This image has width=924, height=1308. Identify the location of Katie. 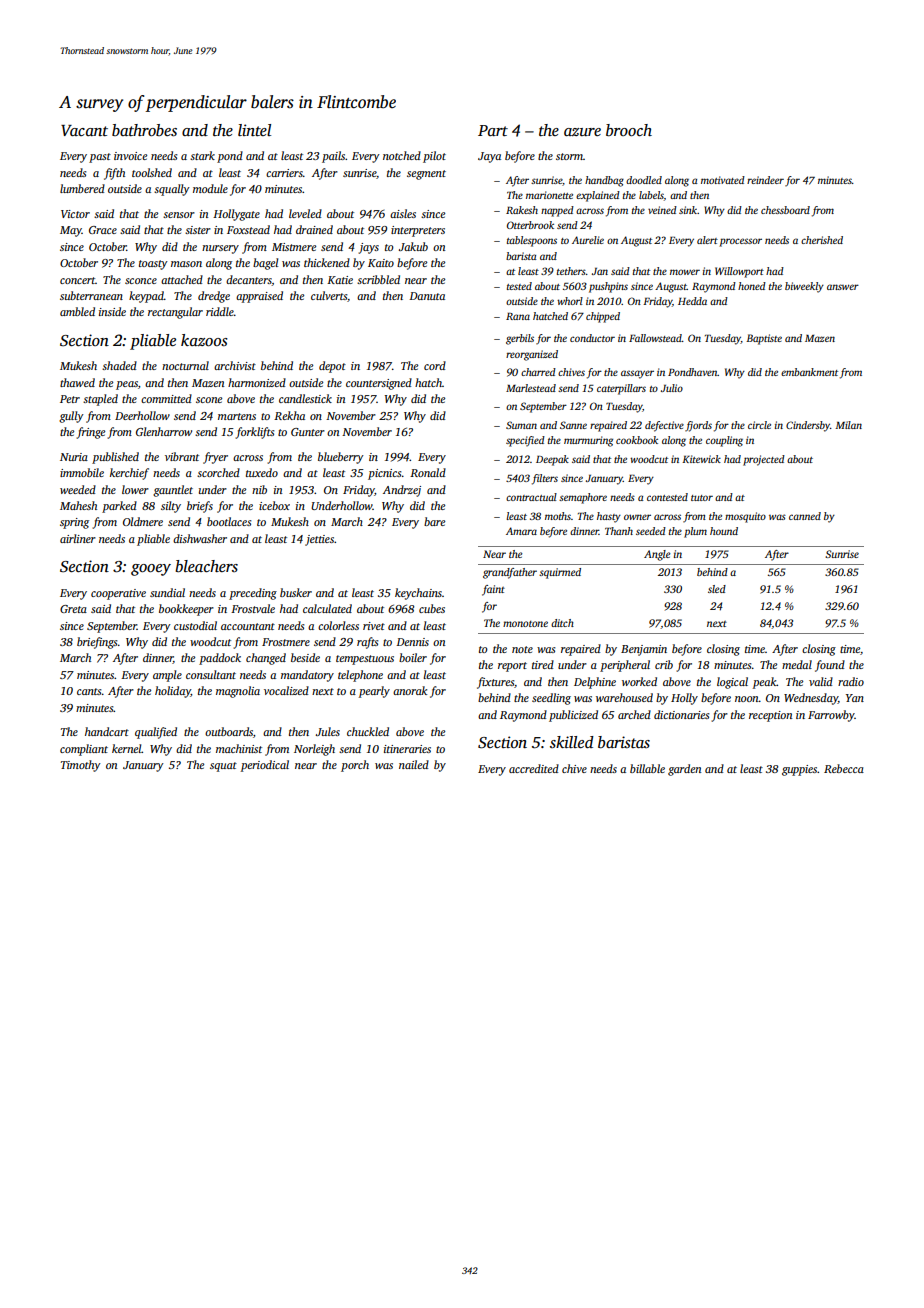
(340, 280).
